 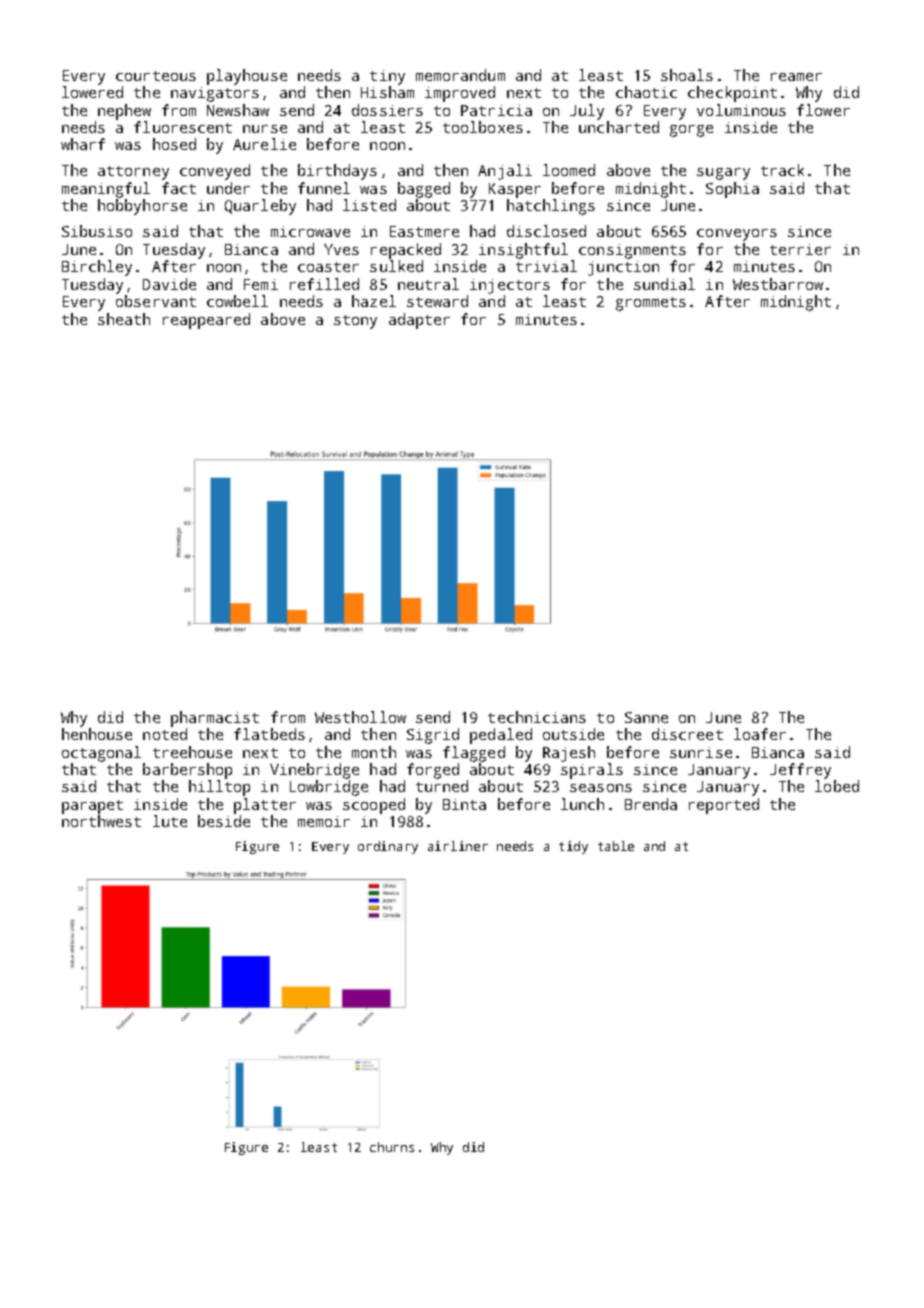 I want to click on memorandum, so click(x=460, y=75).
